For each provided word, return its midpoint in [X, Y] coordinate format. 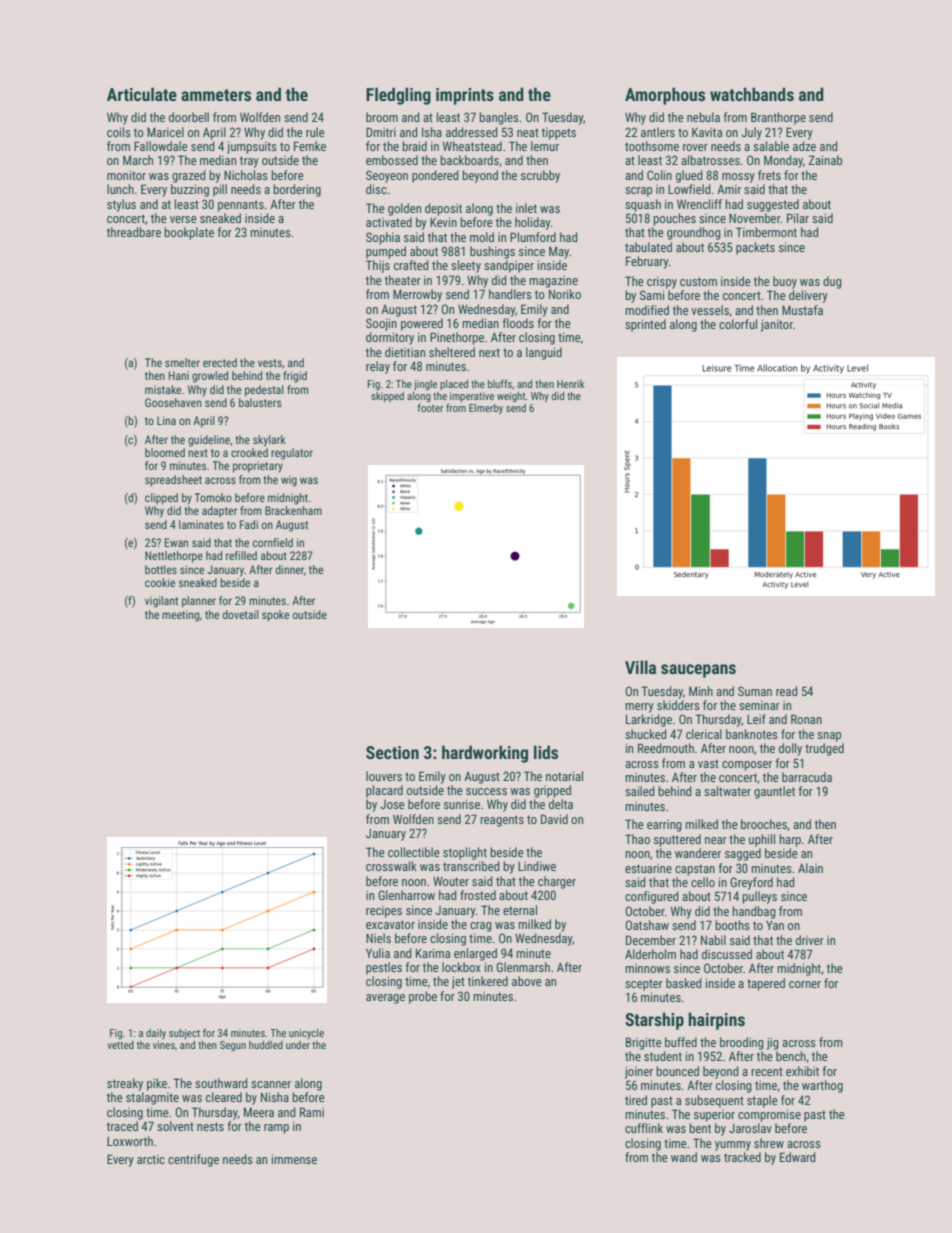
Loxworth [130, 1141]
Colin [659, 175]
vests [270, 363]
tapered [766, 984]
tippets [559, 134]
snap [829, 737]
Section [392, 752]
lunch [120, 189]
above [527, 981]
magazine [553, 282]
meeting [180, 616]
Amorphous [665, 96]
